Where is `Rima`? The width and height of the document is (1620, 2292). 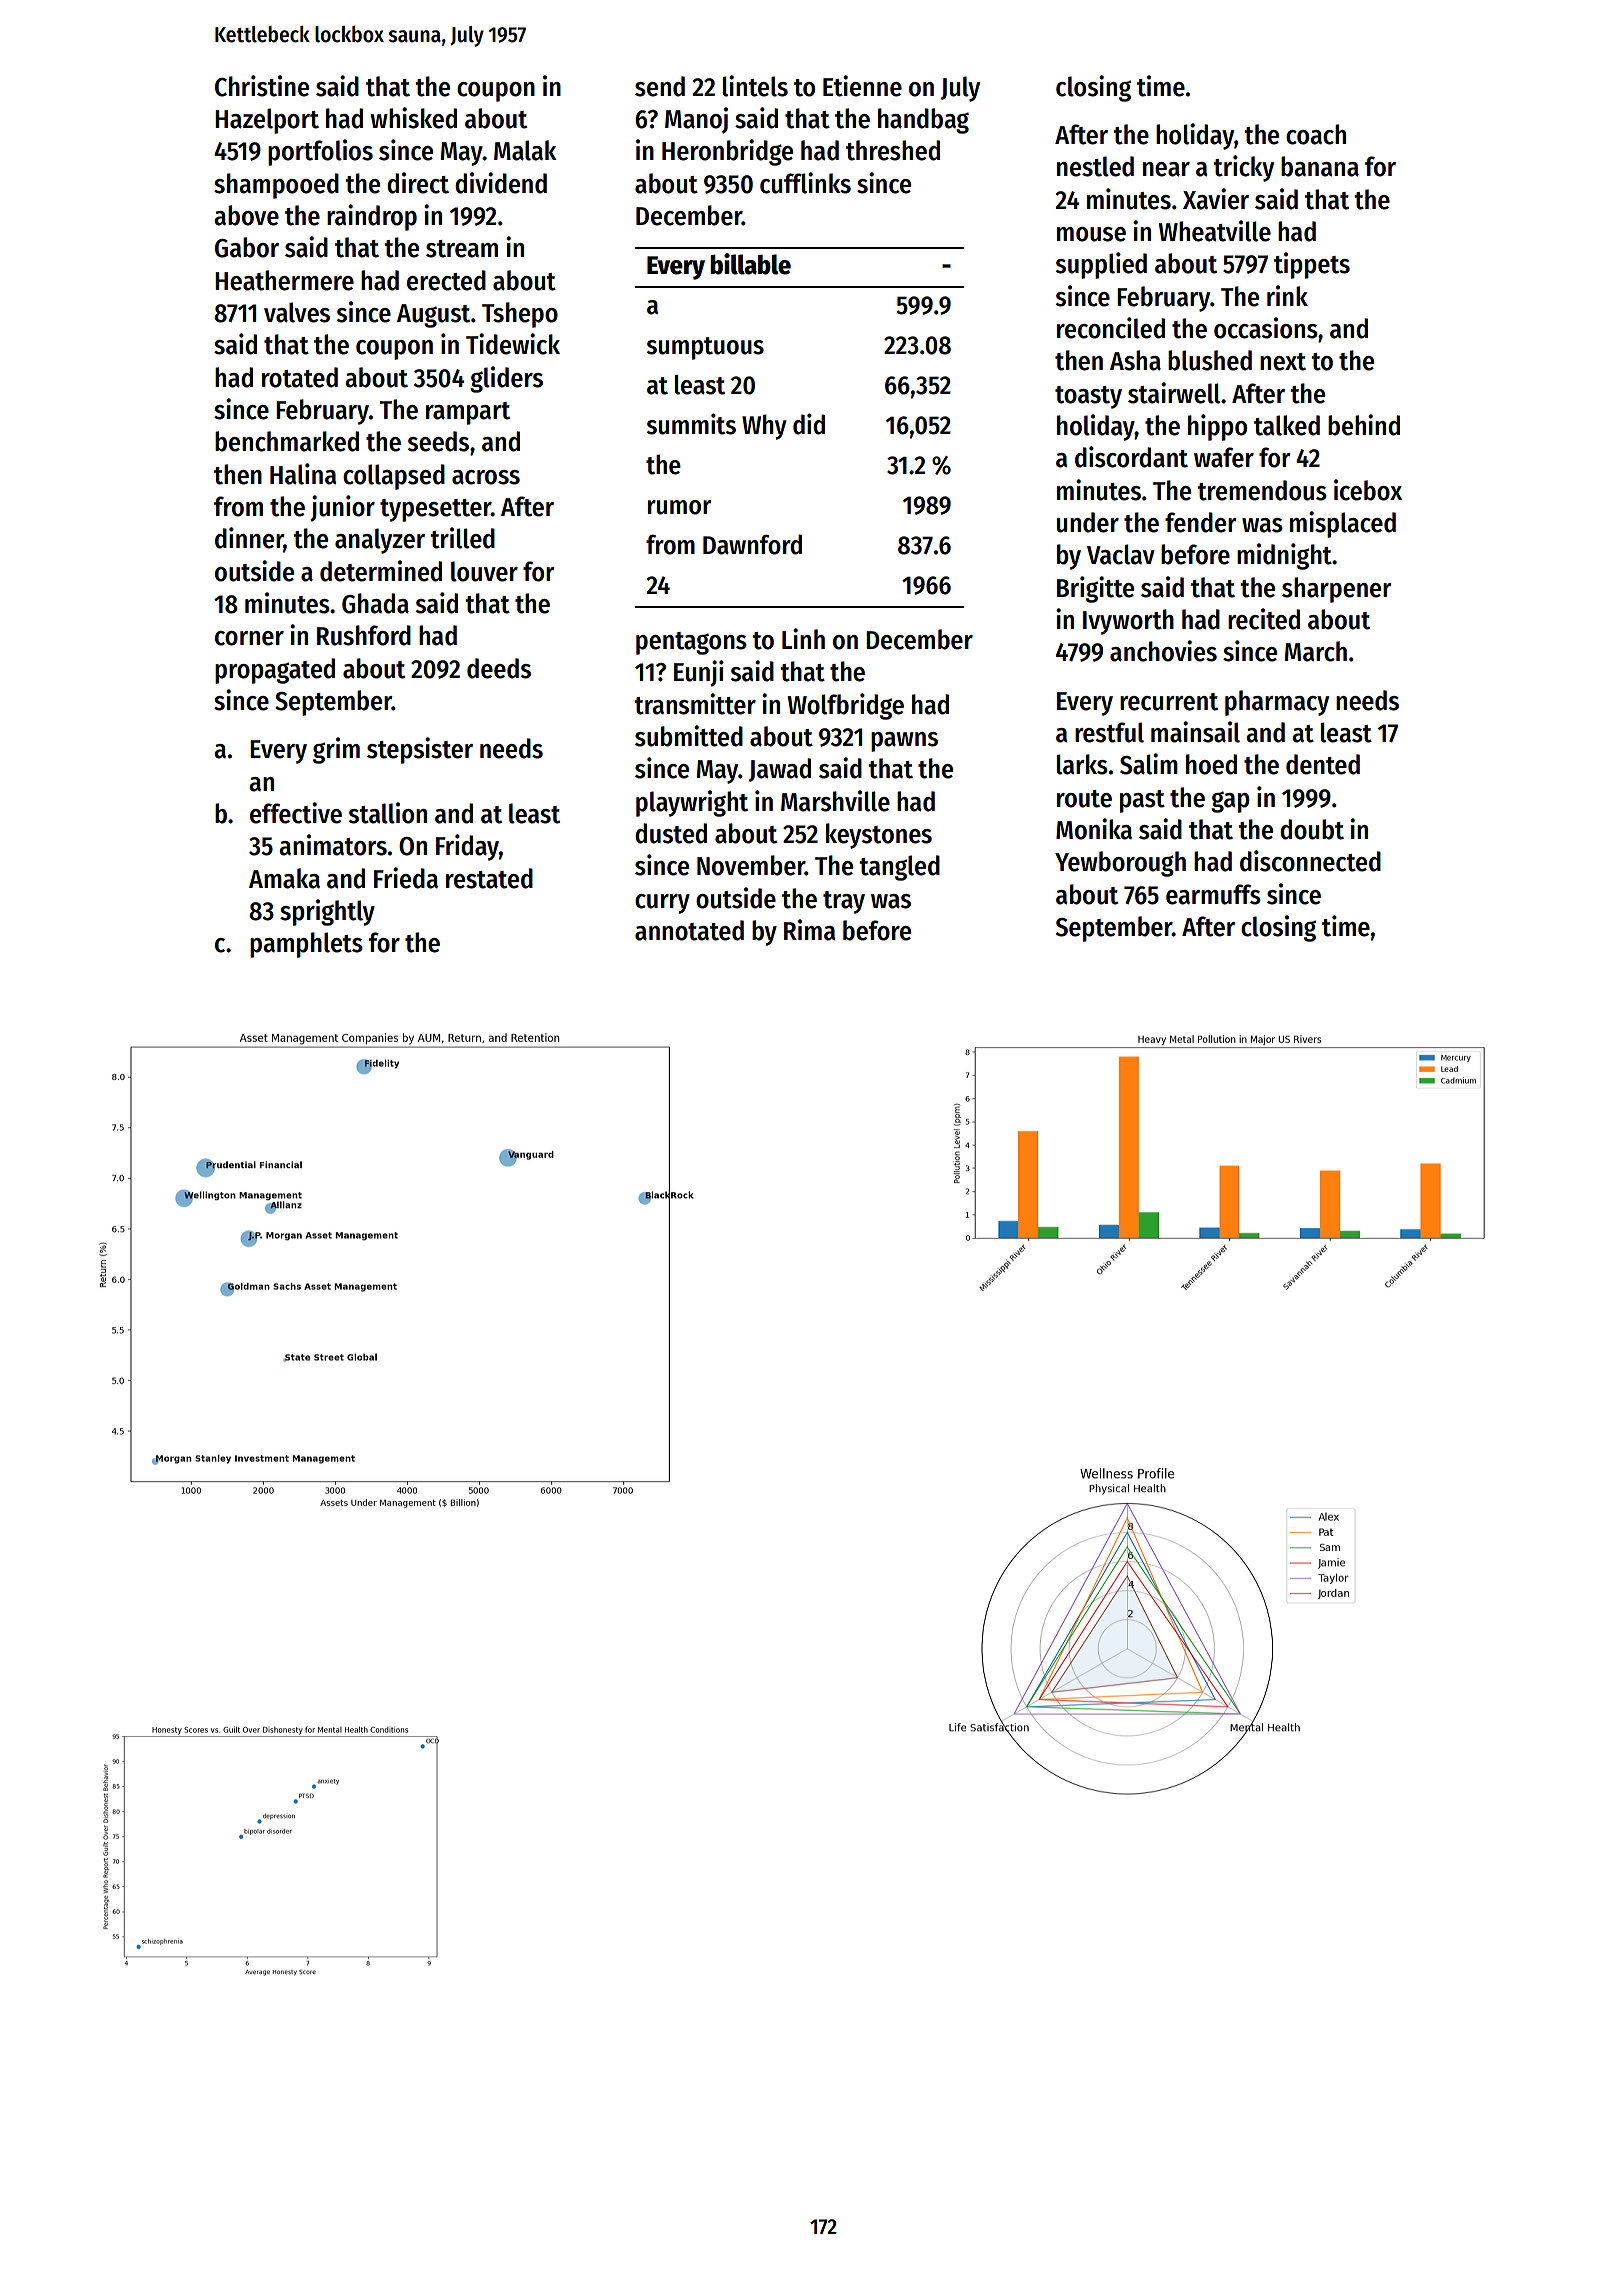 Rima is located at coordinates (809, 930).
